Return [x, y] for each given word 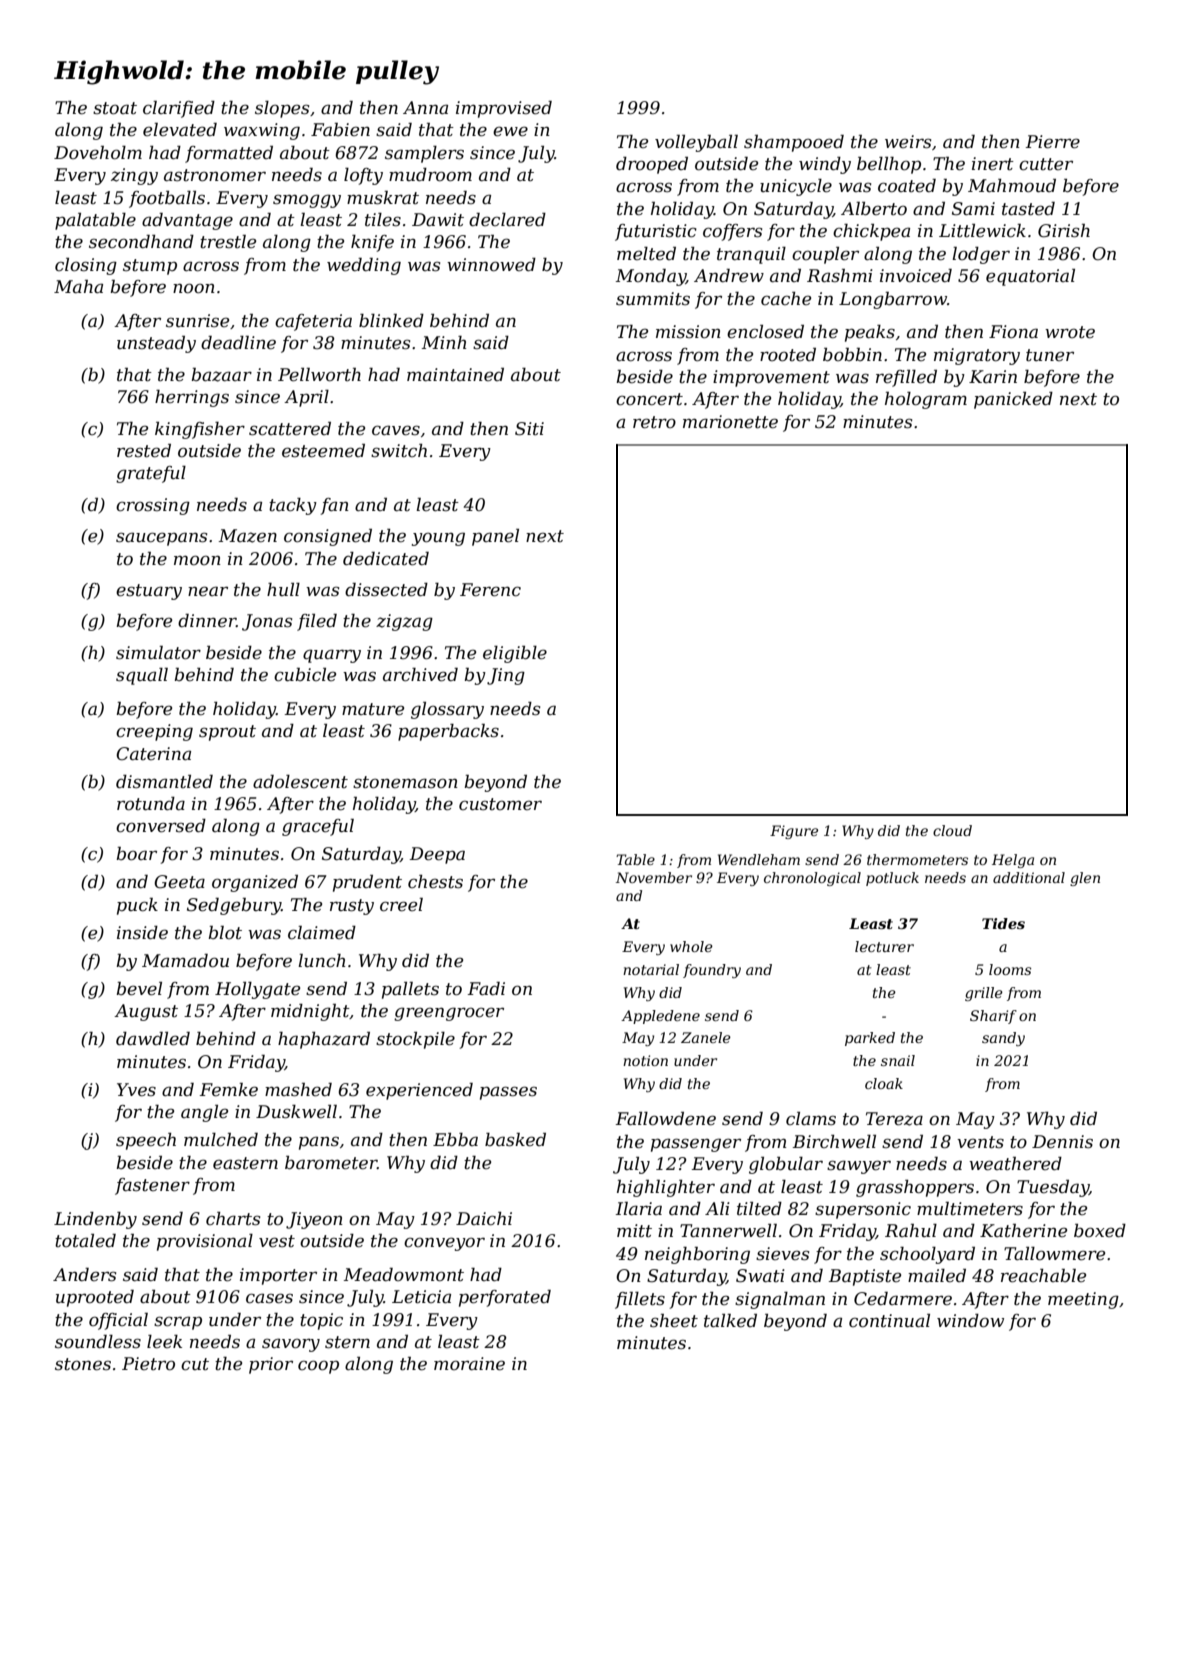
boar [136, 853]
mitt [634, 1230]
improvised [504, 109]
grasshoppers [915, 1188]
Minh [444, 342]
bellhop [889, 165]
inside [142, 933]
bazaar [221, 375]
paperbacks [448, 732]
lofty [363, 176]
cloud [952, 830]
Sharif [993, 1017]
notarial [651, 969]
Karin [993, 376]
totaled [85, 1241]
